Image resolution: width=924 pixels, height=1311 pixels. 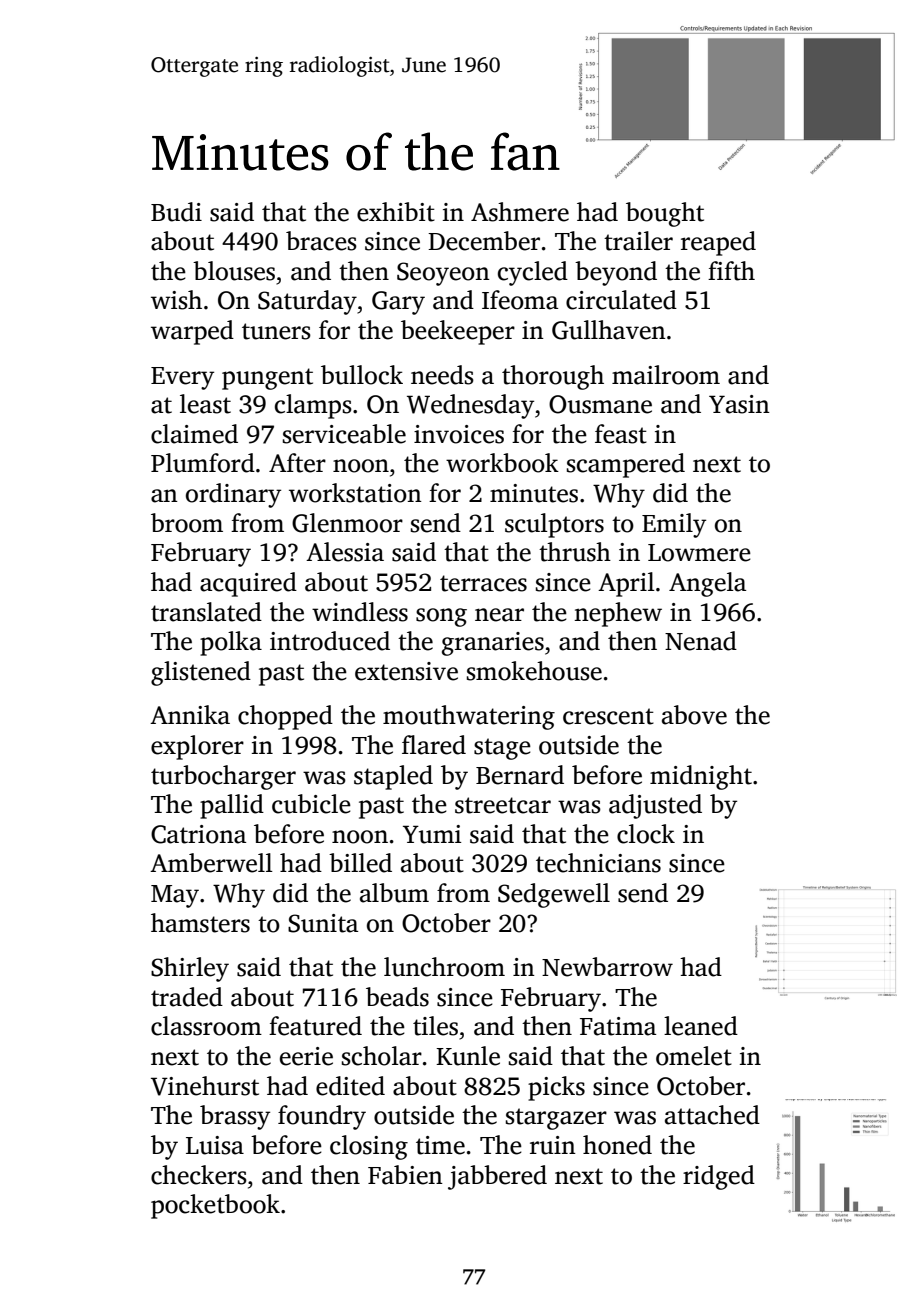 I want to click on chopped, so click(x=285, y=717).
